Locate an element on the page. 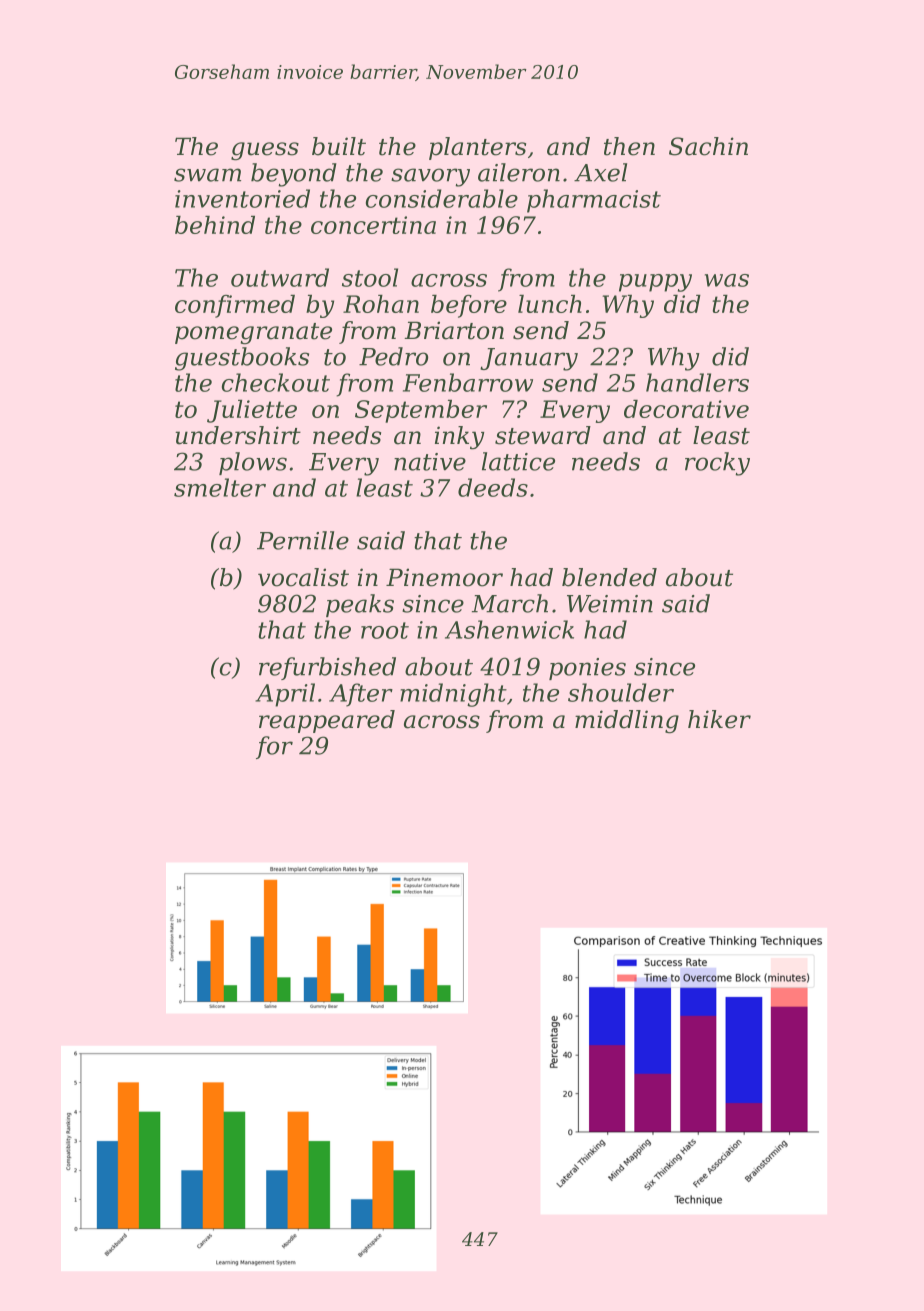 This image has height=1311, width=924. vocalist is located at coordinates (303, 577).
